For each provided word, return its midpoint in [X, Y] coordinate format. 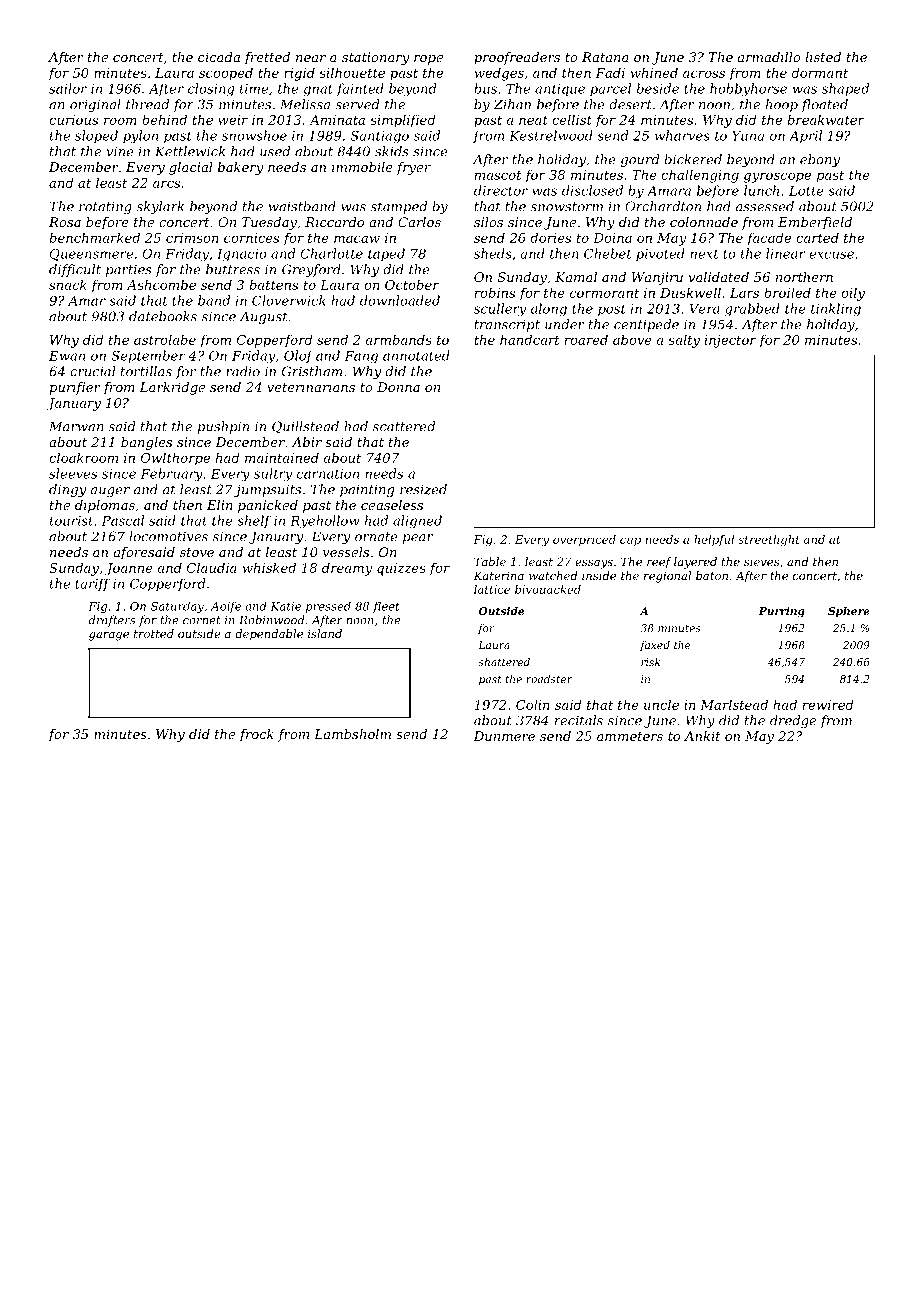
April [805, 136]
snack [68, 284]
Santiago [379, 137]
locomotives [168, 536]
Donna [398, 387]
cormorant [604, 293]
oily [853, 294]
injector [730, 341]
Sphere [849, 612]
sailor [68, 88]
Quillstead [305, 427]
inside [599, 575]
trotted [154, 633]
